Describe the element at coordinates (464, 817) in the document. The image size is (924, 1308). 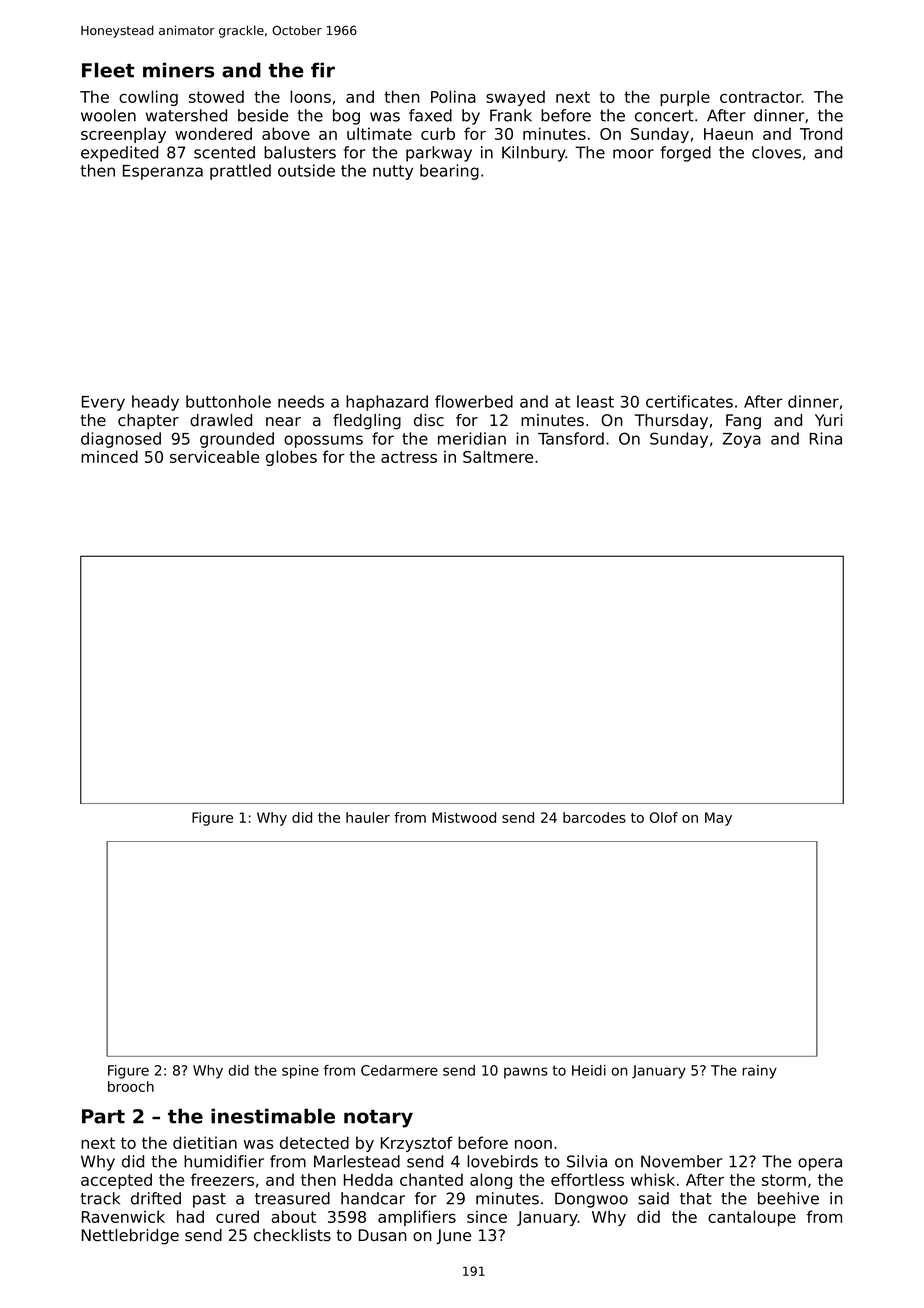
I see `Mistwood` at that location.
